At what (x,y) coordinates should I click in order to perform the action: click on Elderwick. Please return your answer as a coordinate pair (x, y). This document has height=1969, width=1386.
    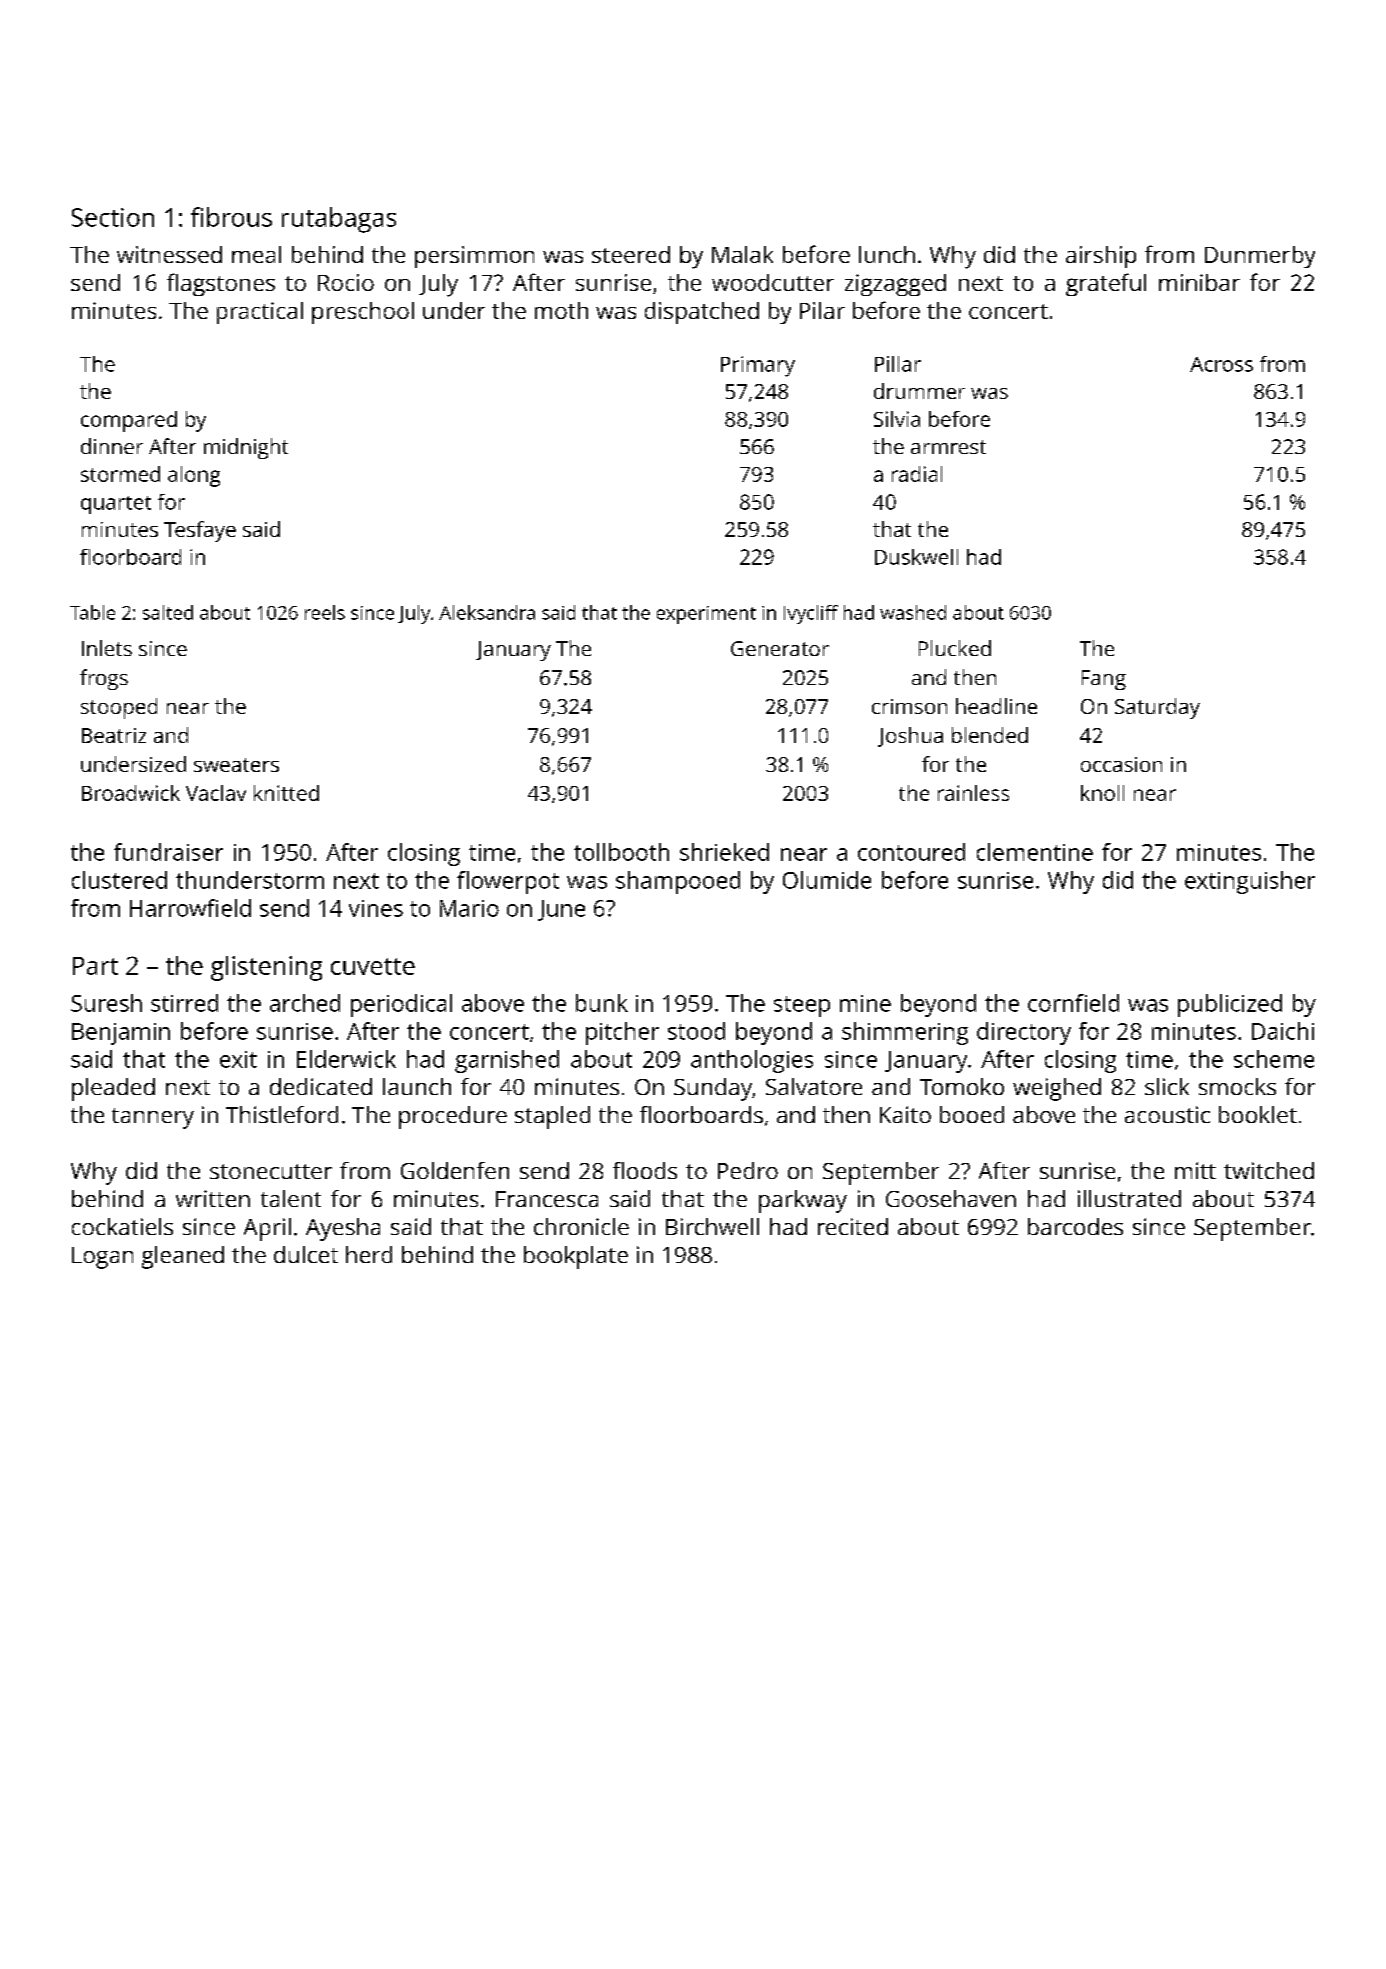
    Looking at the image, I should click on (346, 1059).
